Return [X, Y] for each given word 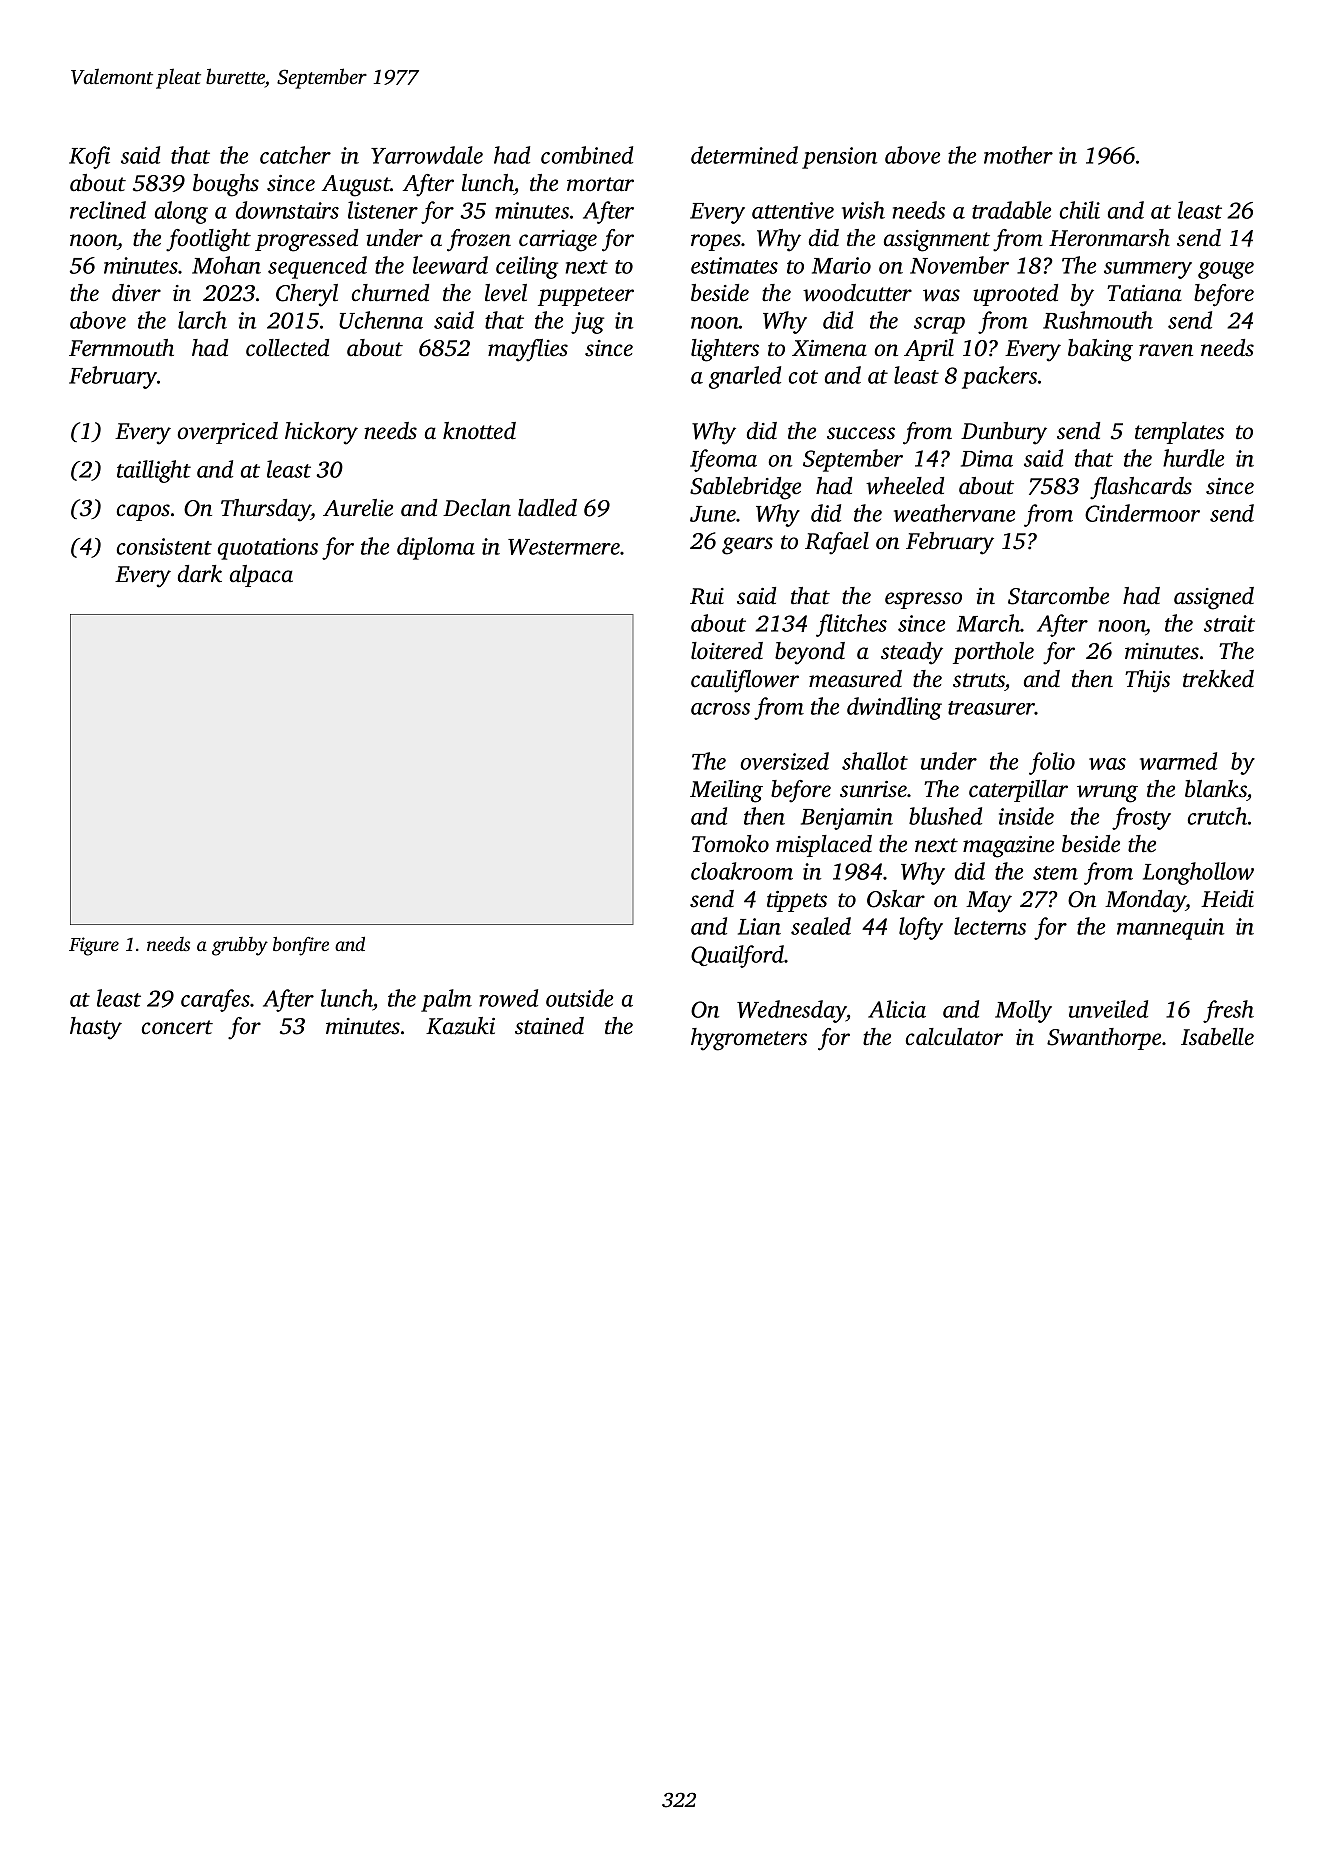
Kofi [89, 157]
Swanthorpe [1104, 1039]
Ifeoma [723, 460]
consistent [164, 546]
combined [587, 155]
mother [1018, 155]
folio [1052, 763]
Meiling [726, 791]
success [861, 433]
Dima [987, 458]
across [720, 709]
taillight [154, 471]
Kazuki [460, 1026]
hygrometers [749, 1039]
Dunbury [1004, 433]
